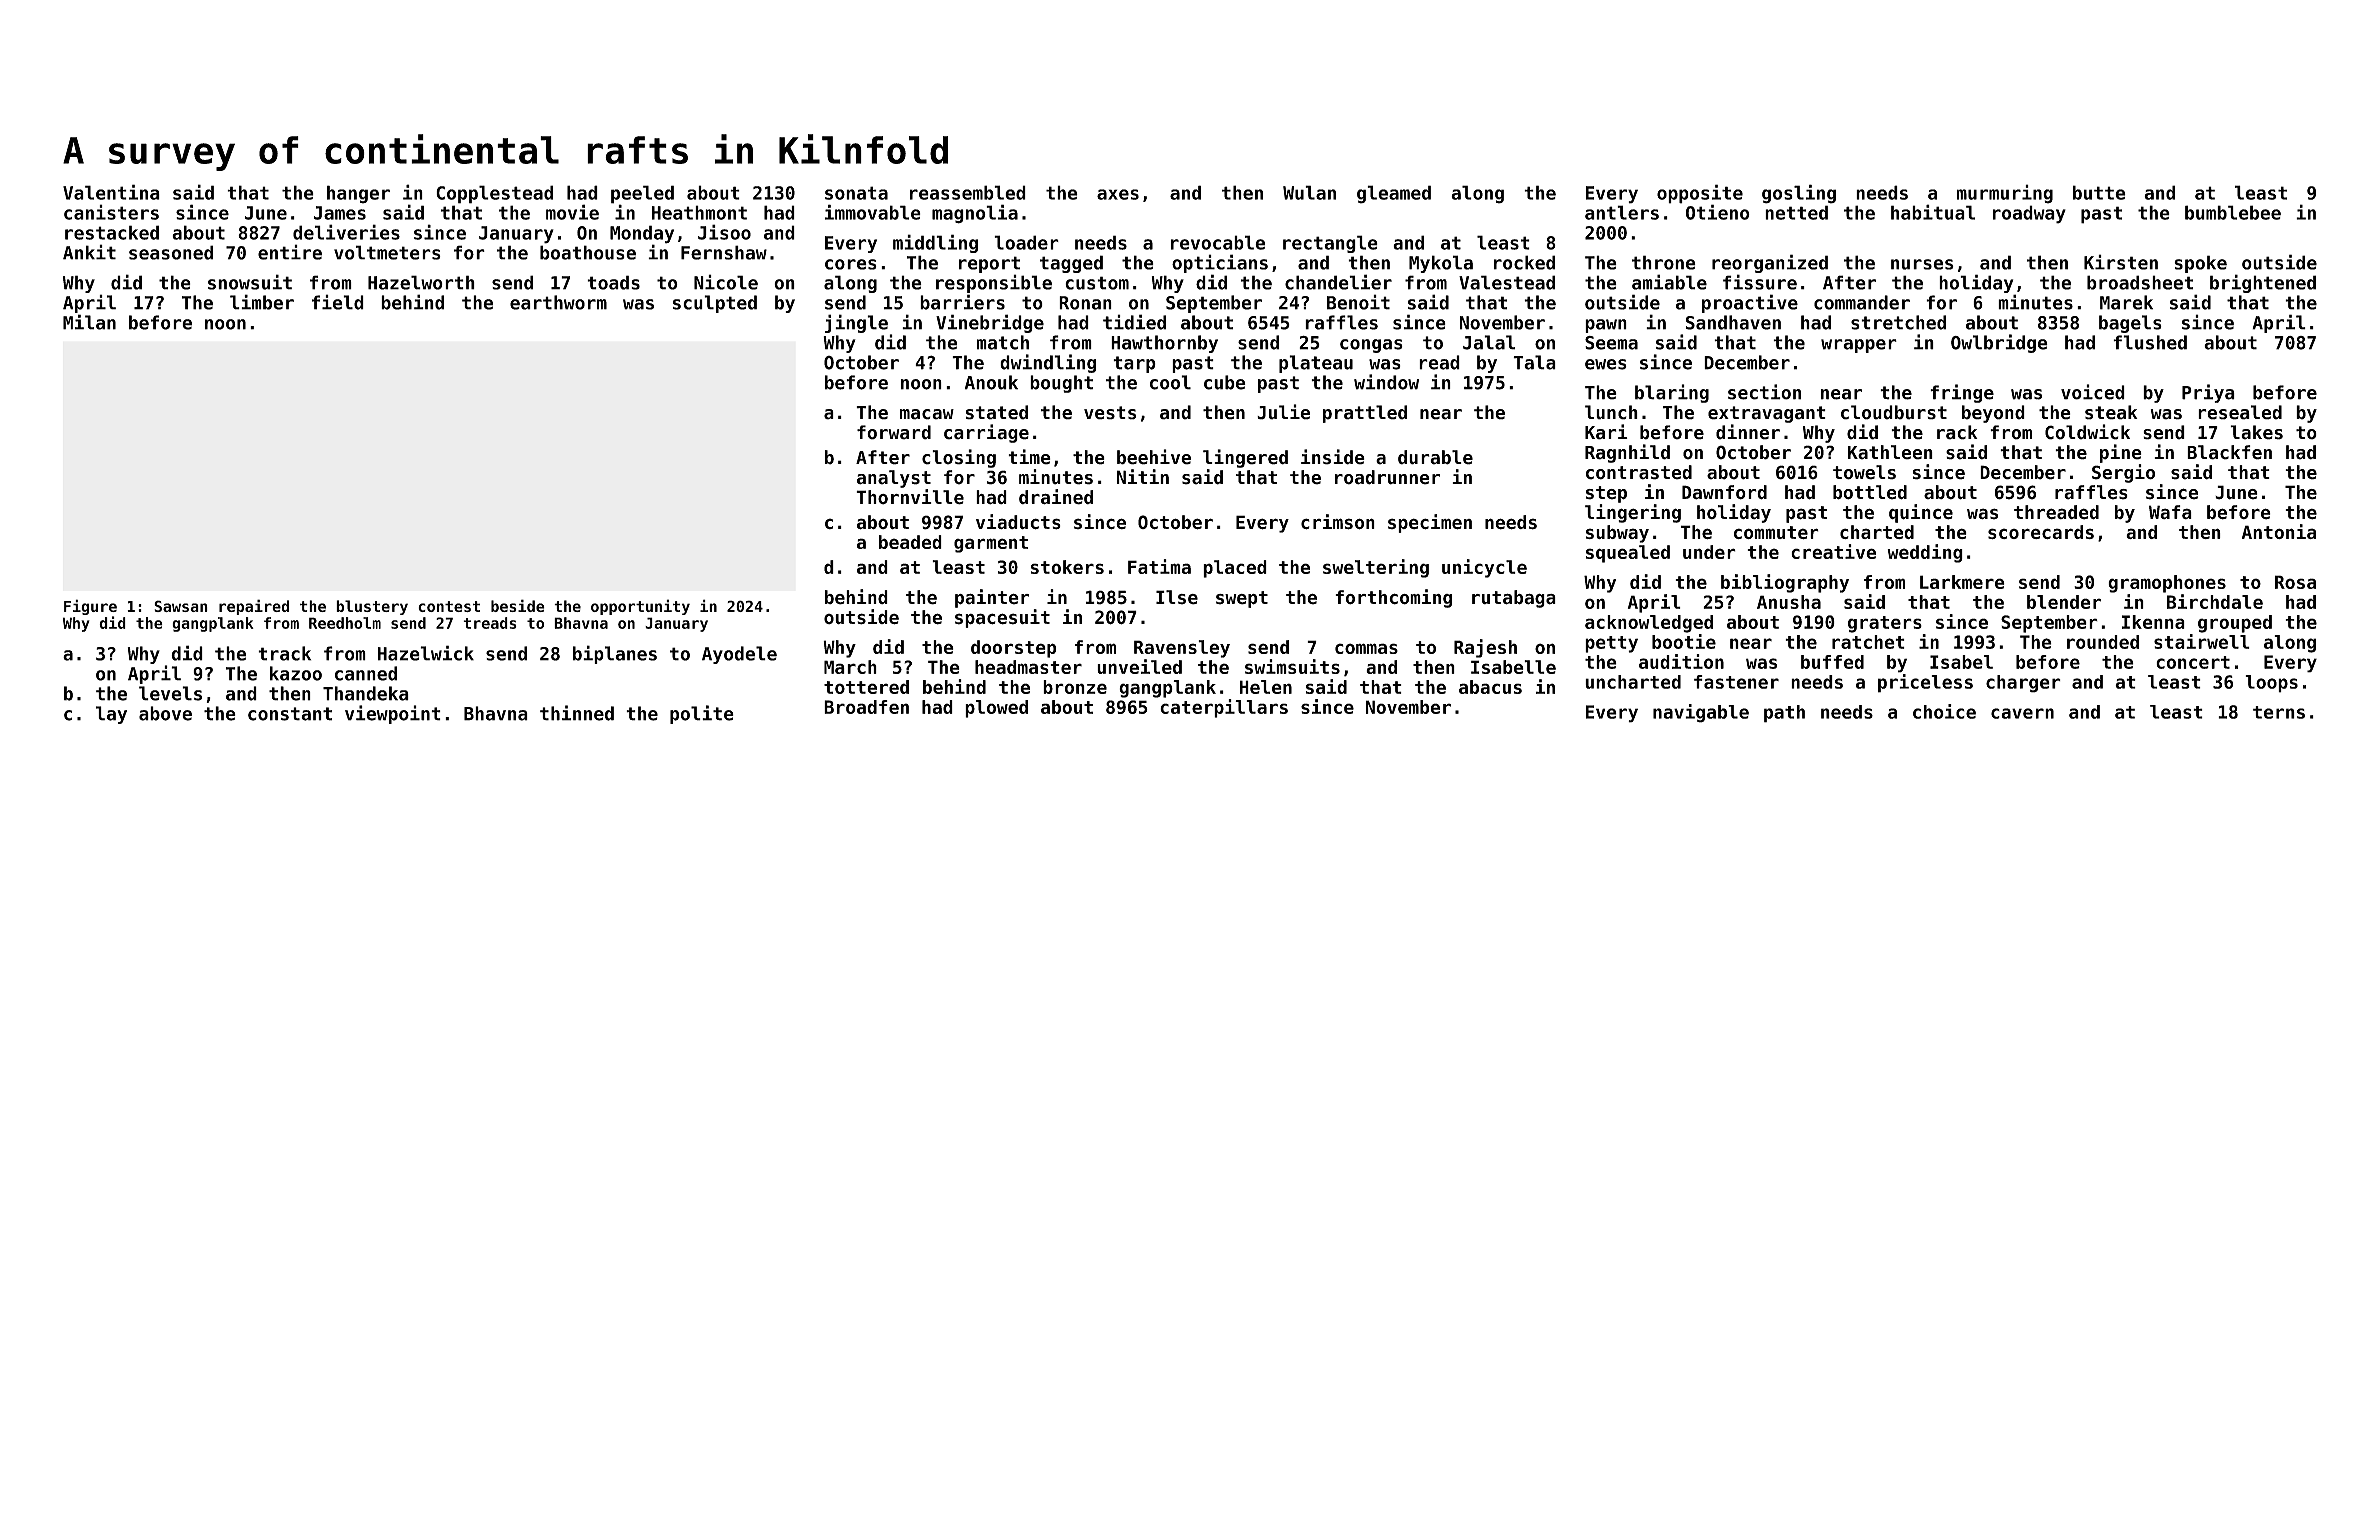 This screenshot has height=1540, width=2380. What do you see at coordinates (90, 607) in the screenshot?
I see `Figure` at bounding box center [90, 607].
